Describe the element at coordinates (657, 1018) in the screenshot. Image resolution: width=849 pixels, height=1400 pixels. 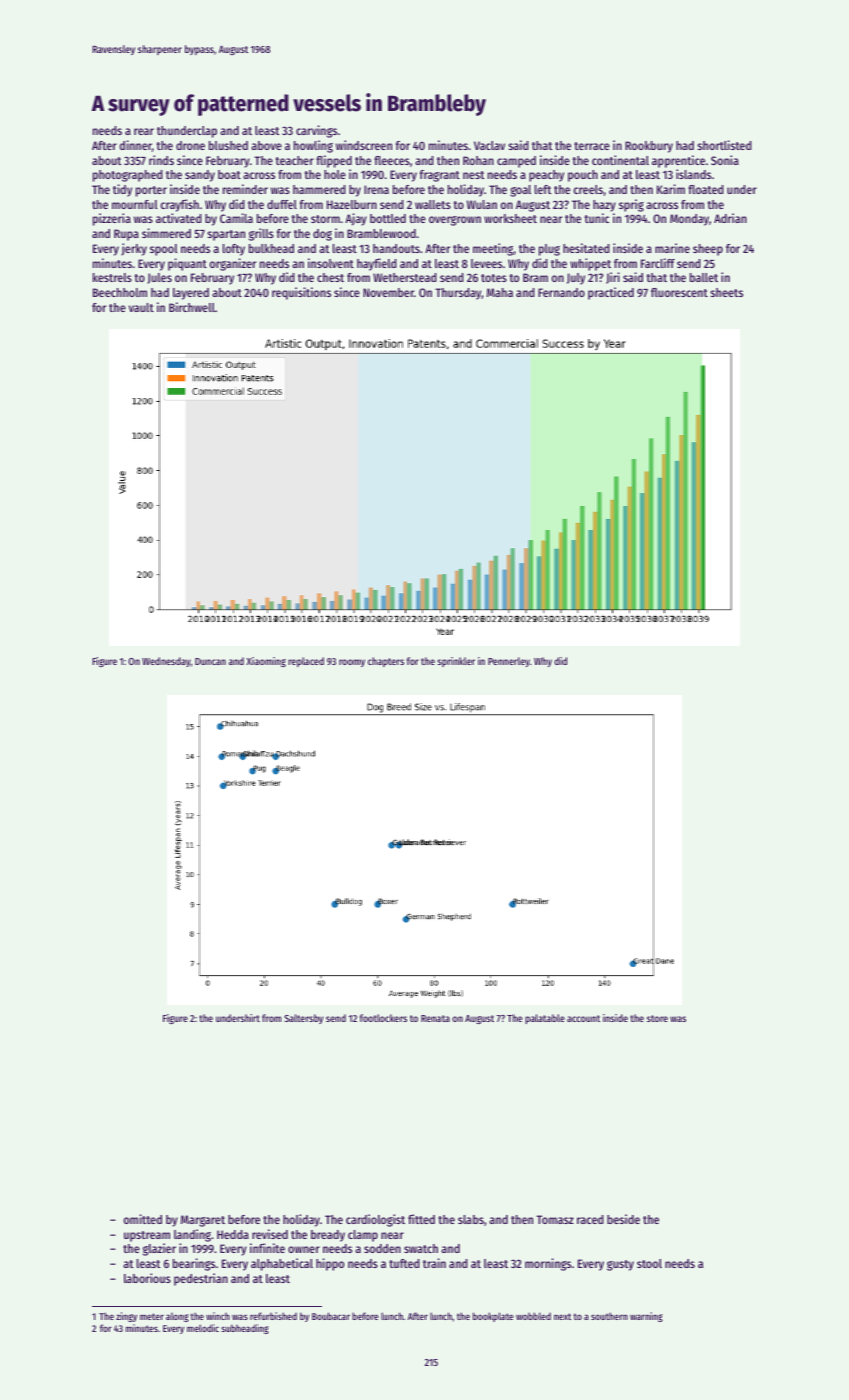
I see `store` at that location.
